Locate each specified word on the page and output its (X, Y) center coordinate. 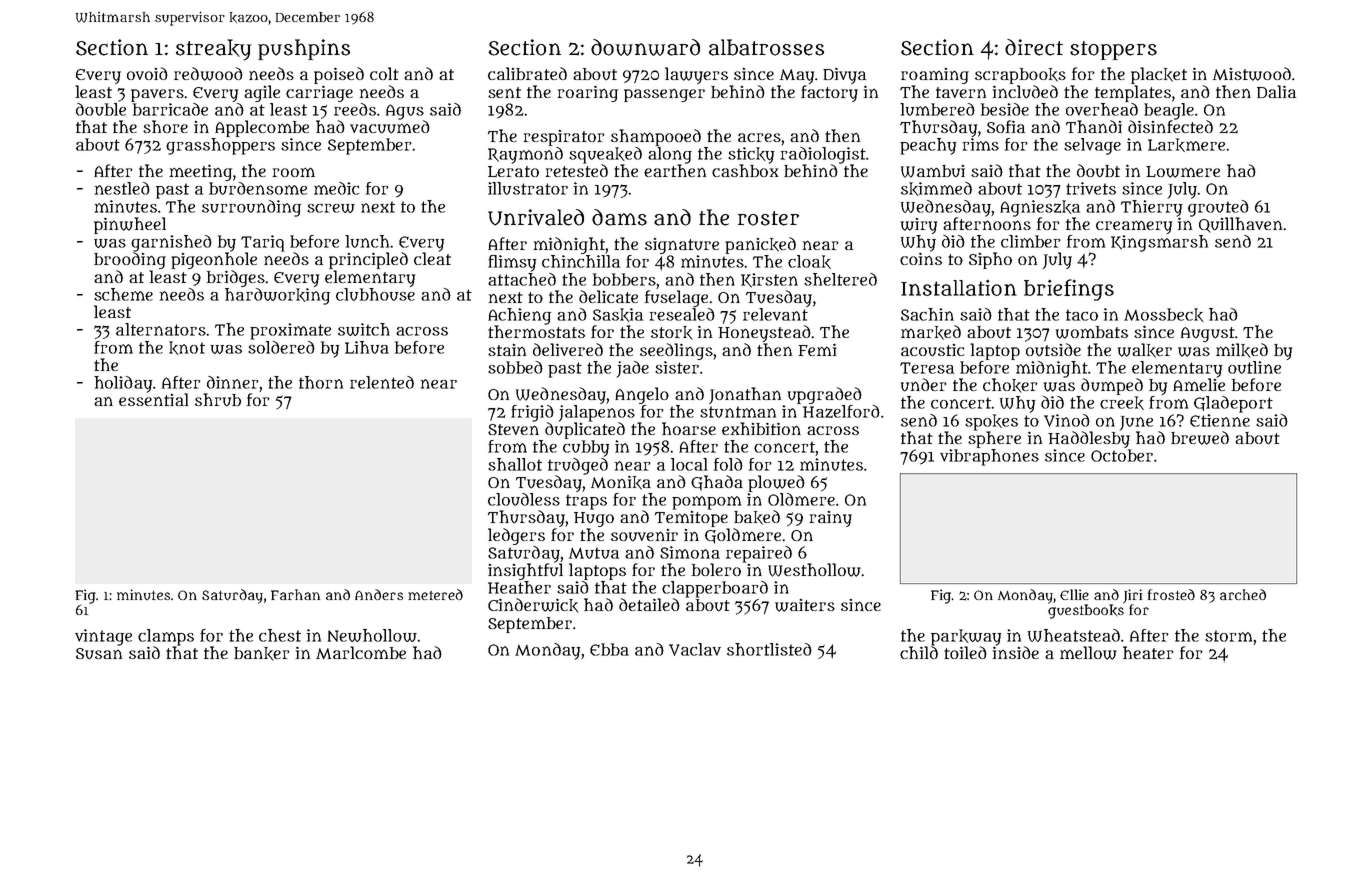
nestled (122, 188)
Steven (513, 429)
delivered (568, 349)
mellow (1088, 653)
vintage (103, 637)
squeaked (605, 155)
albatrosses (766, 47)
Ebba (609, 649)
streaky (213, 50)
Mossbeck (1164, 315)
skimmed (936, 189)
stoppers (1113, 50)
